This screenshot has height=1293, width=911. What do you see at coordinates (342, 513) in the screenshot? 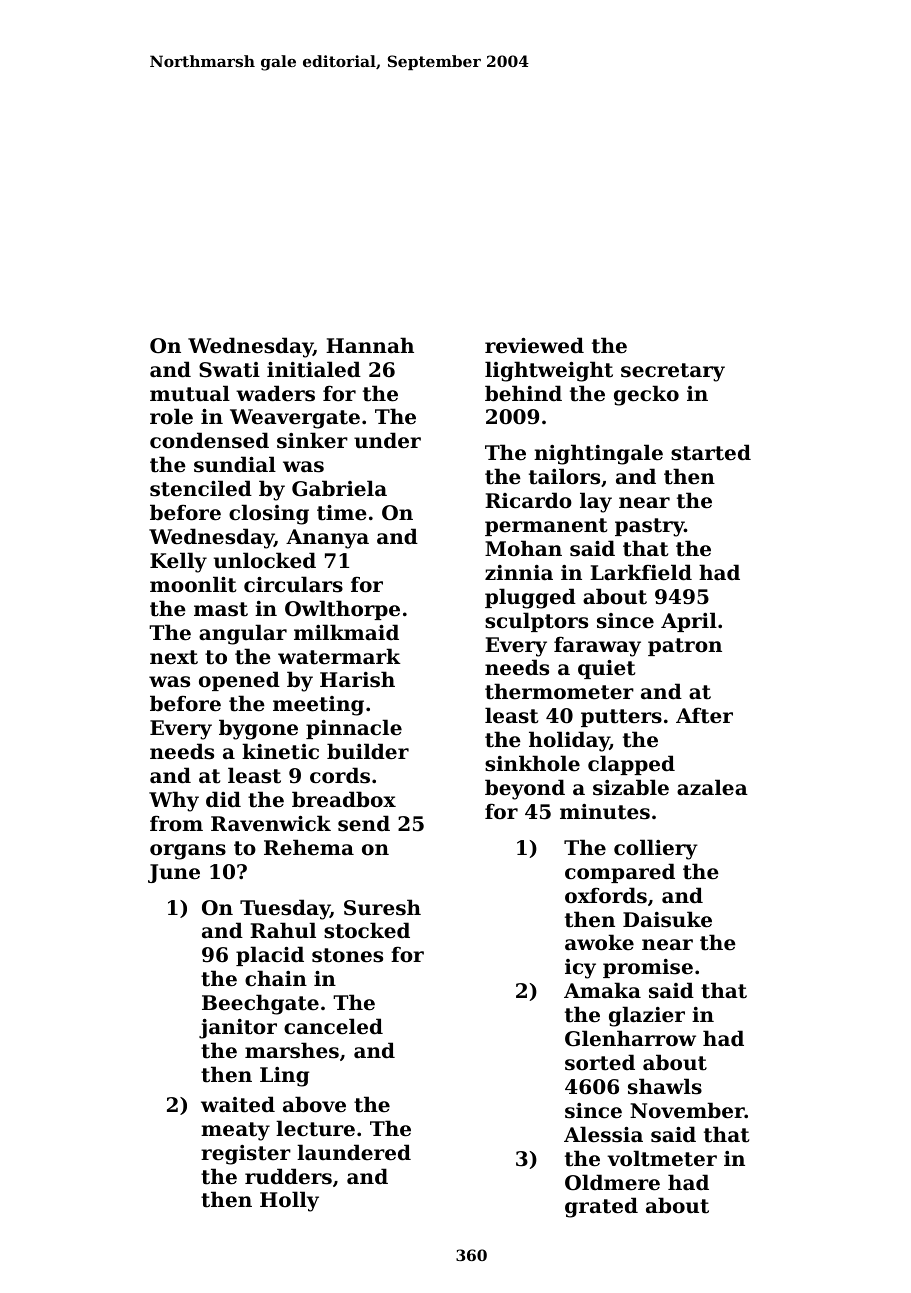
I see `time` at bounding box center [342, 513].
